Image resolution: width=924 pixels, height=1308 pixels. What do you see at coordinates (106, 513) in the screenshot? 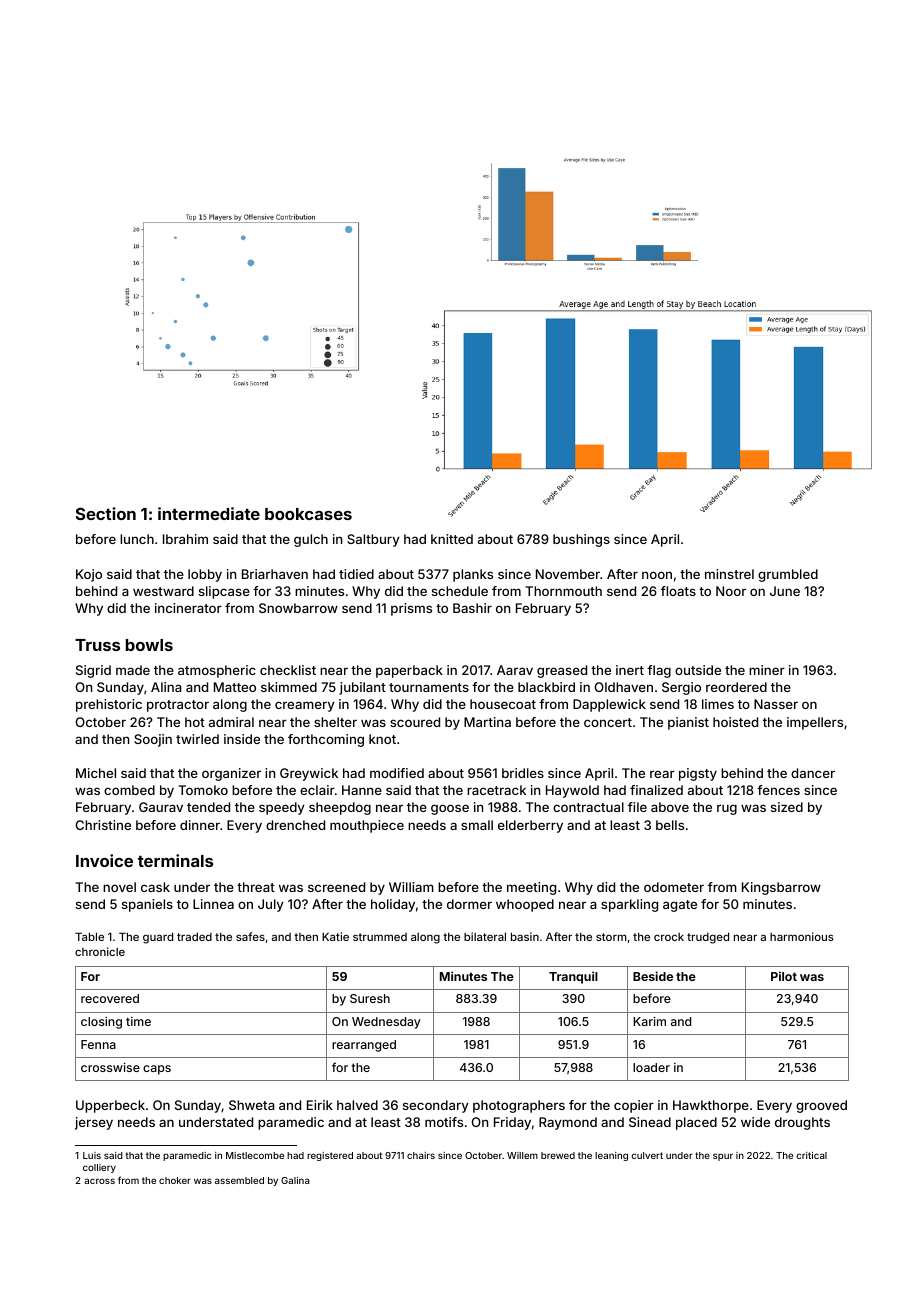
I see `Section` at bounding box center [106, 513].
